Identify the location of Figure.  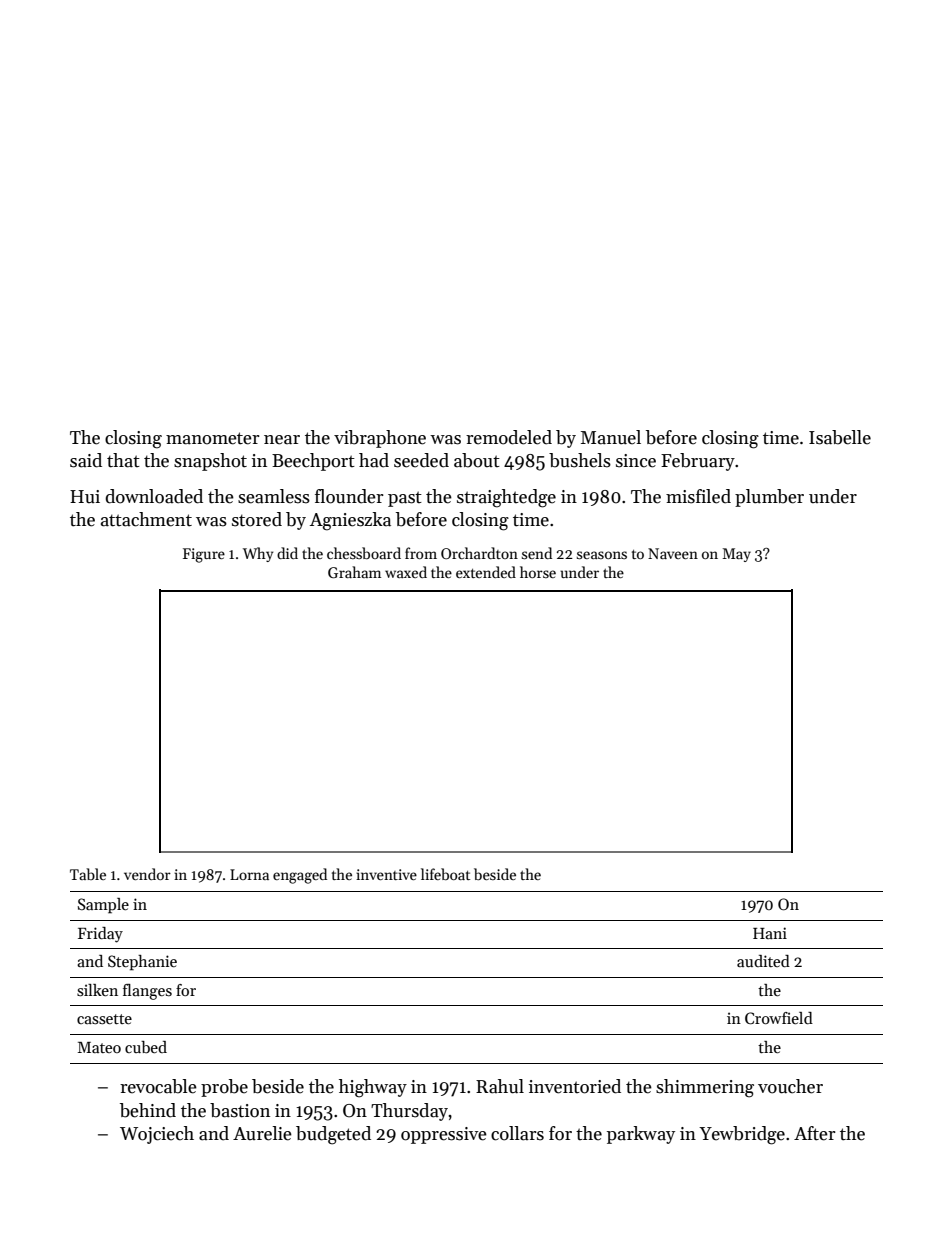
(204, 555).
